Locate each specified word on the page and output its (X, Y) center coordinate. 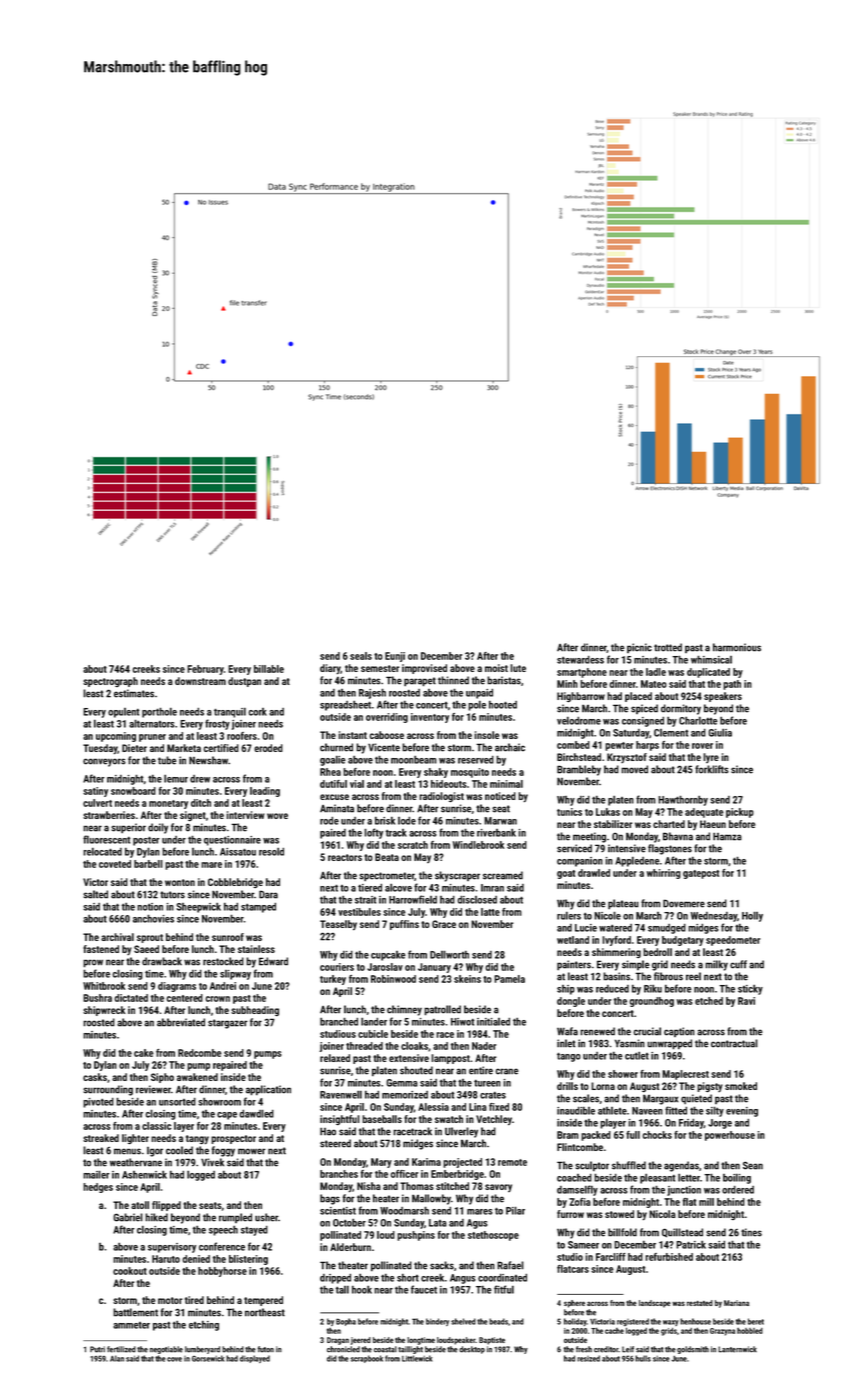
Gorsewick (208, 1358)
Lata (438, 1223)
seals (361, 656)
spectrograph (110, 682)
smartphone (582, 673)
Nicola (662, 1214)
